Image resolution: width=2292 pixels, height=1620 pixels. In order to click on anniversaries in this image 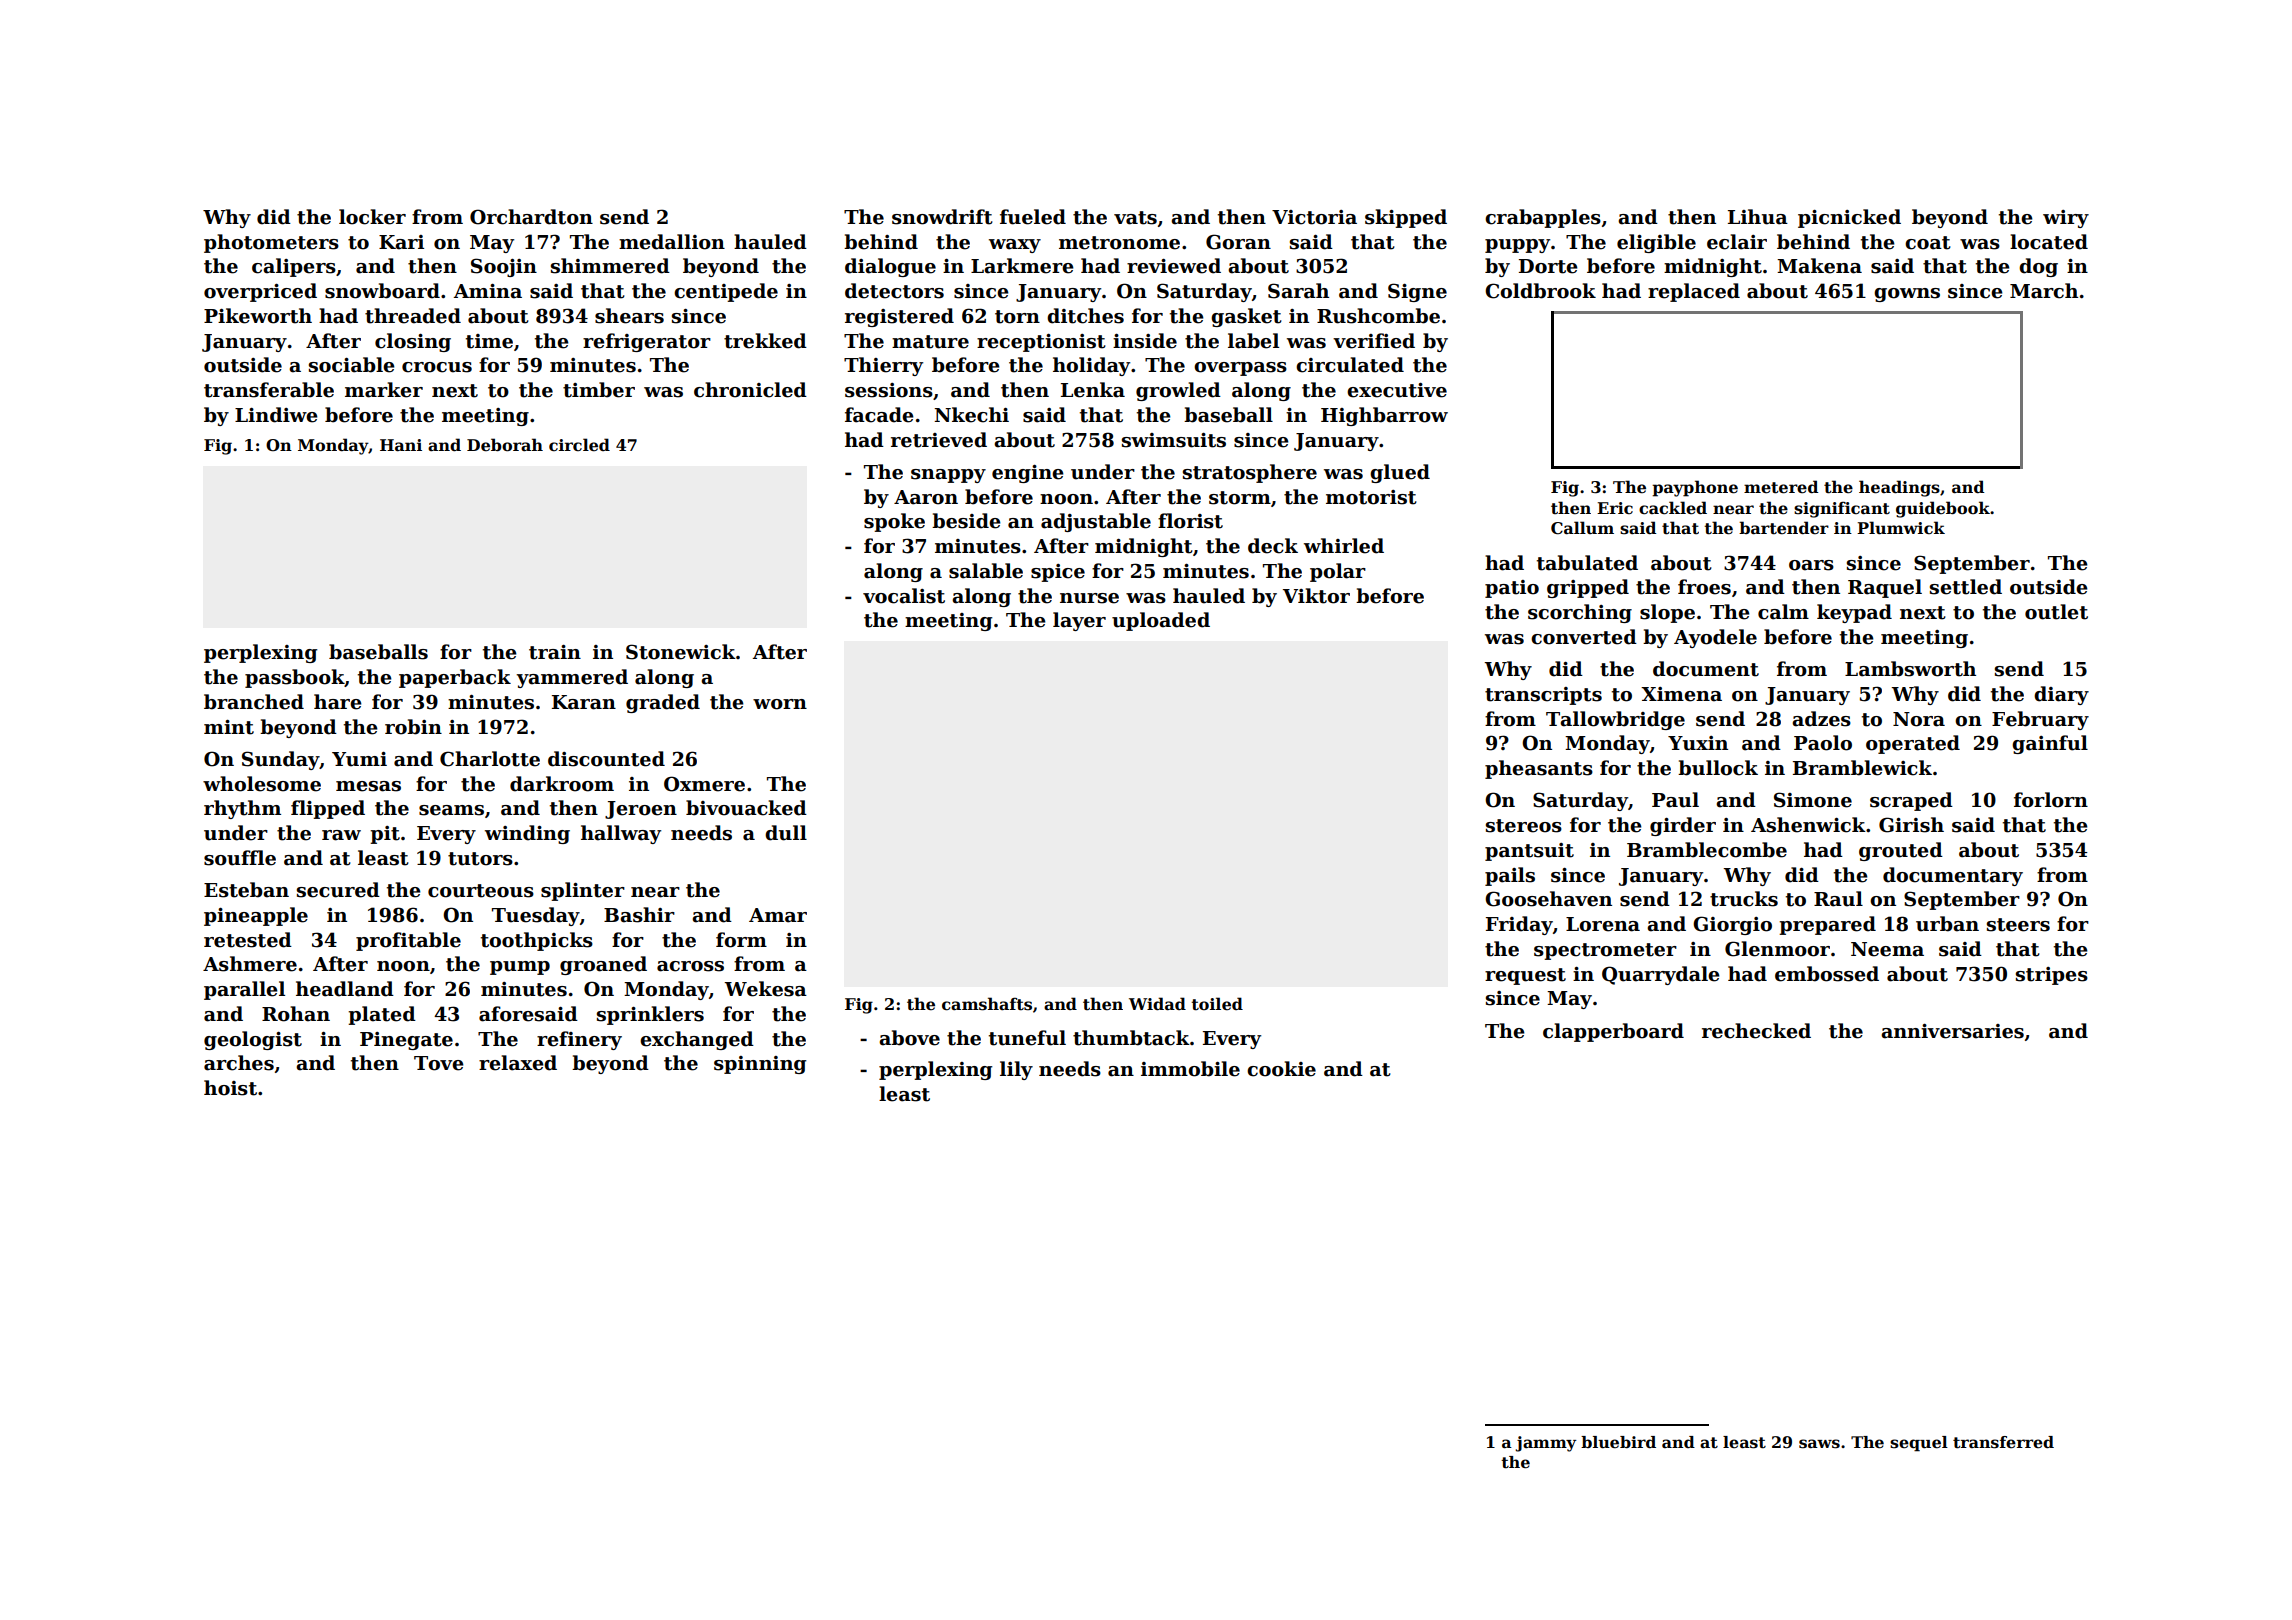, I will do `click(1952, 1031)`.
